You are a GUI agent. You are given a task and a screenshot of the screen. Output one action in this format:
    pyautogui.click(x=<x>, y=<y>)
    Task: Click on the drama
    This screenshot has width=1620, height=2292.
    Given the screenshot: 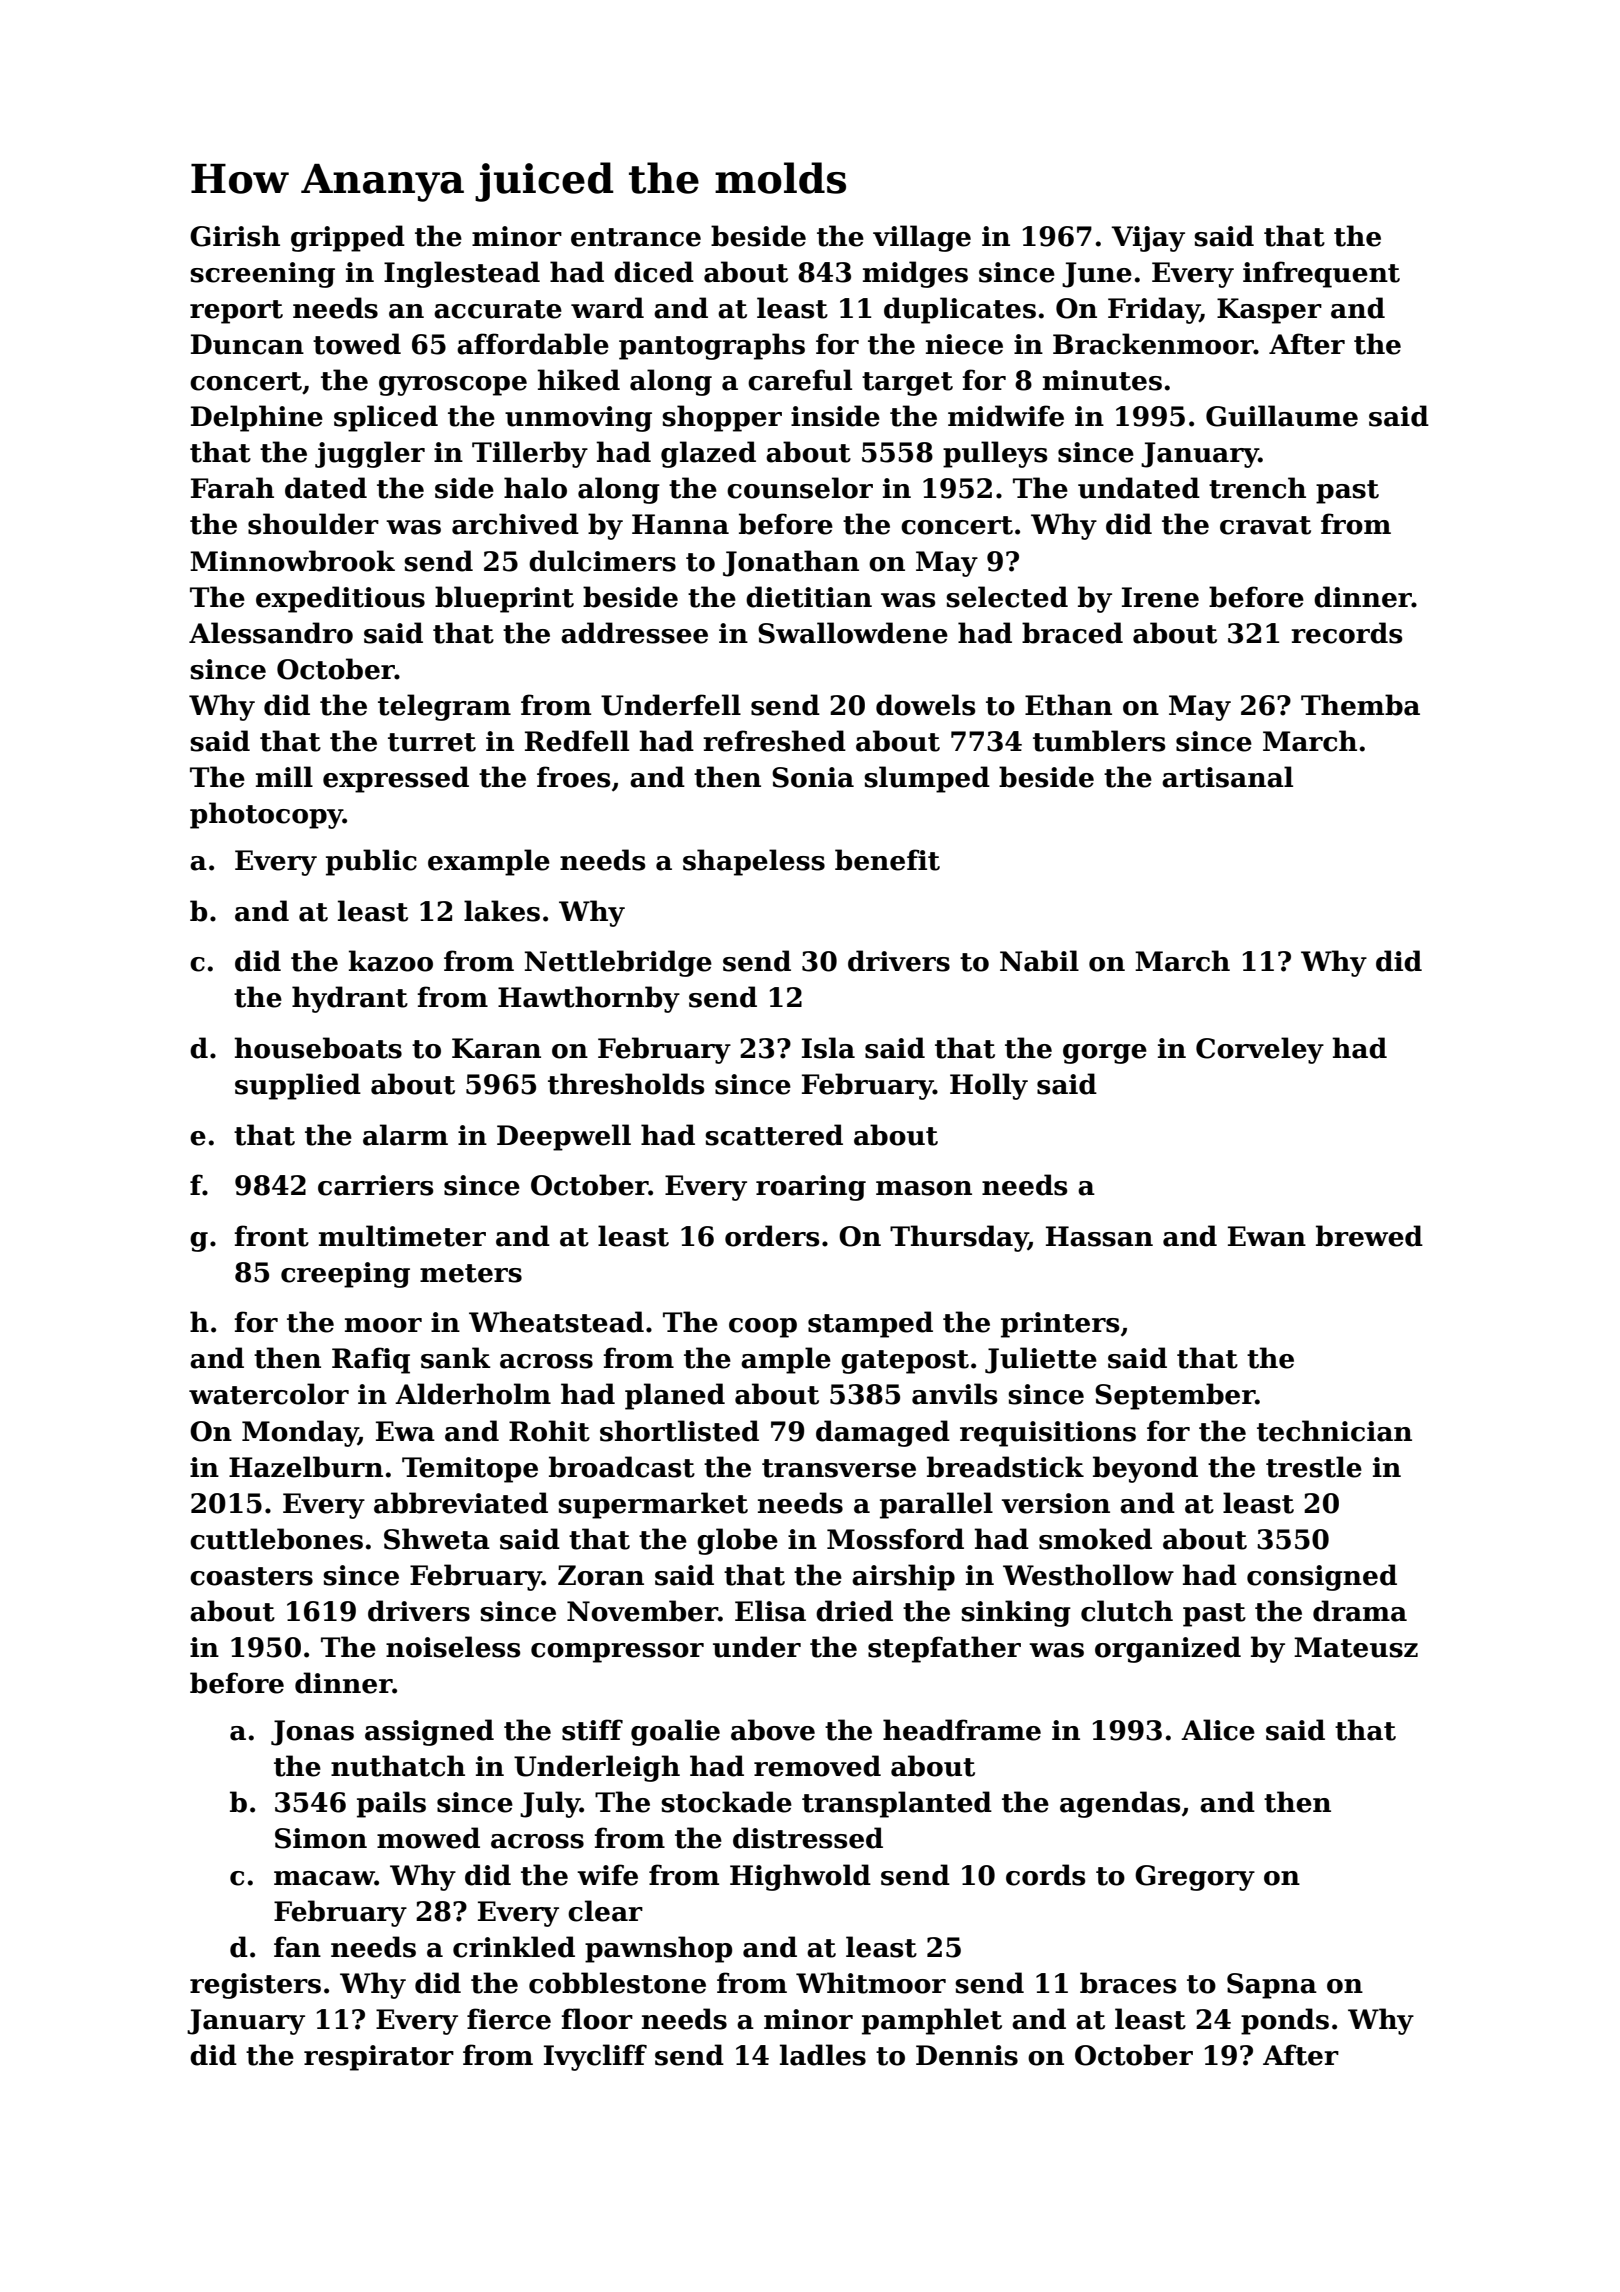 What is the action you would take?
    pyautogui.click(x=1360, y=1611)
